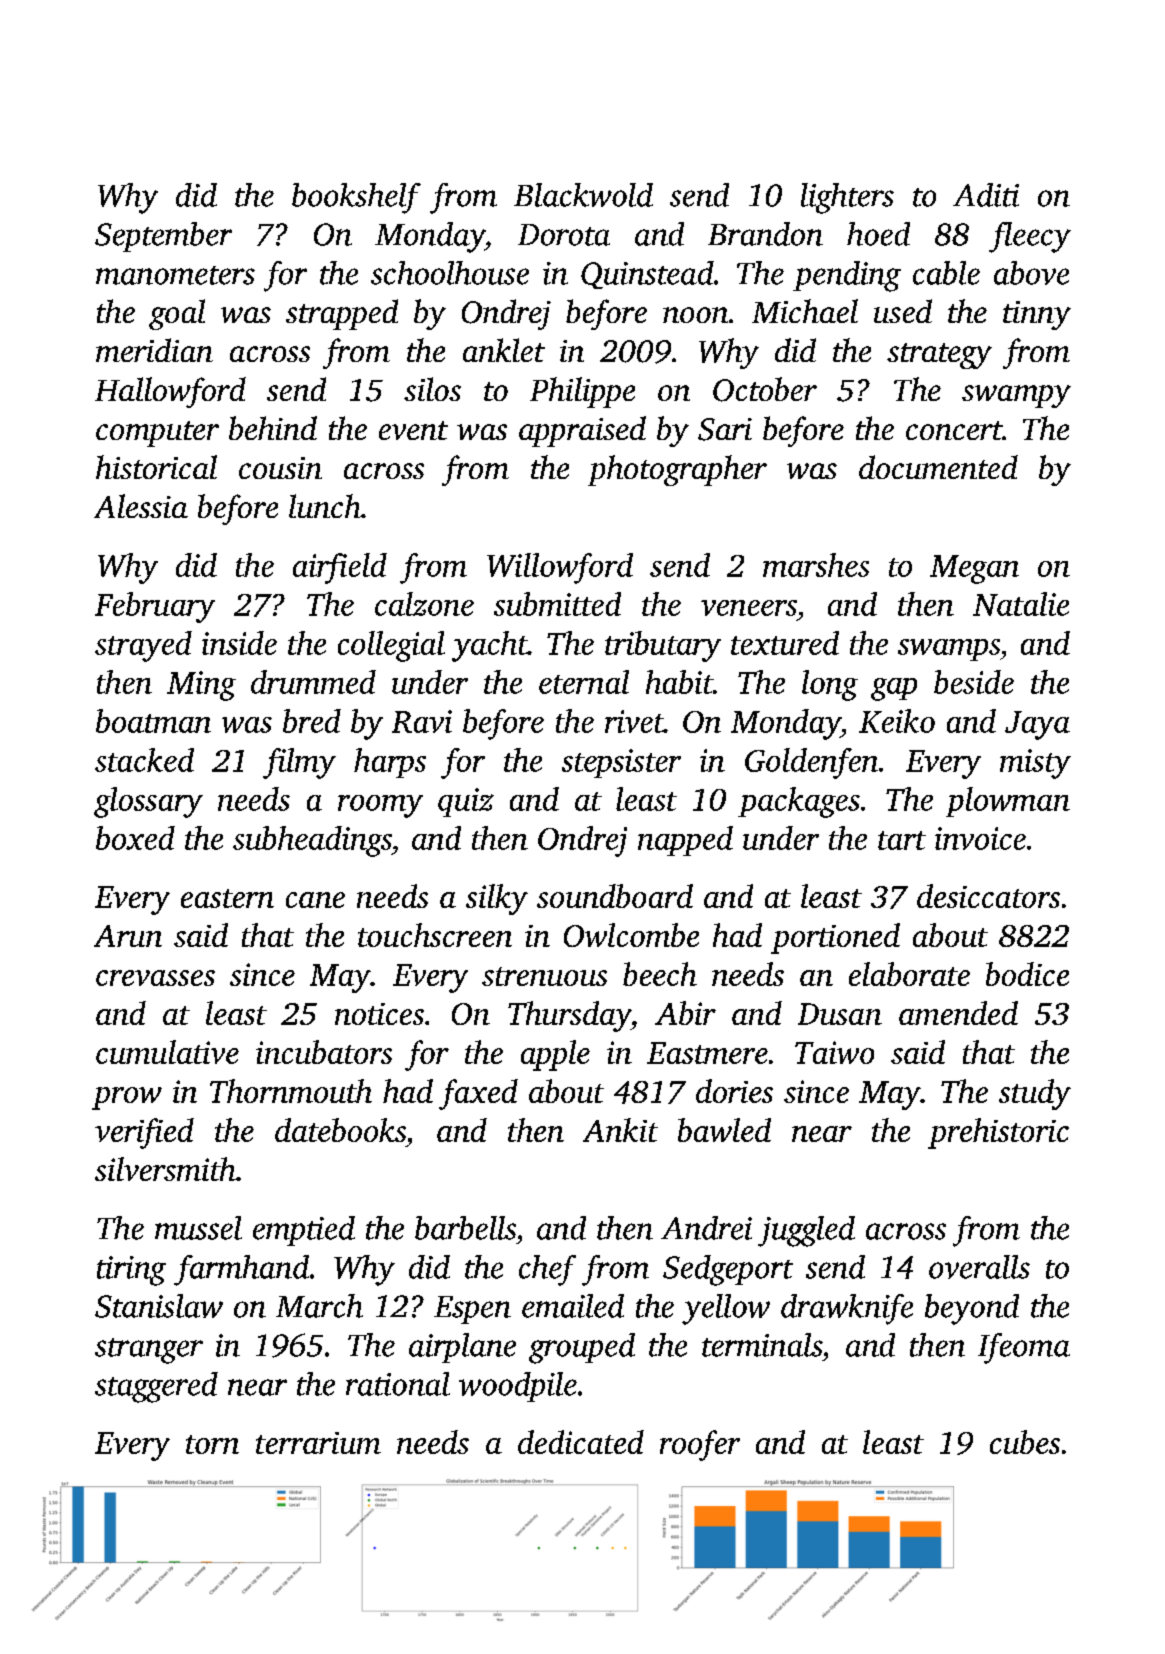 Image resolution: width=1165 pixels, height=1654 pixels. I want to click on touchscreen, so click(435, 935).
